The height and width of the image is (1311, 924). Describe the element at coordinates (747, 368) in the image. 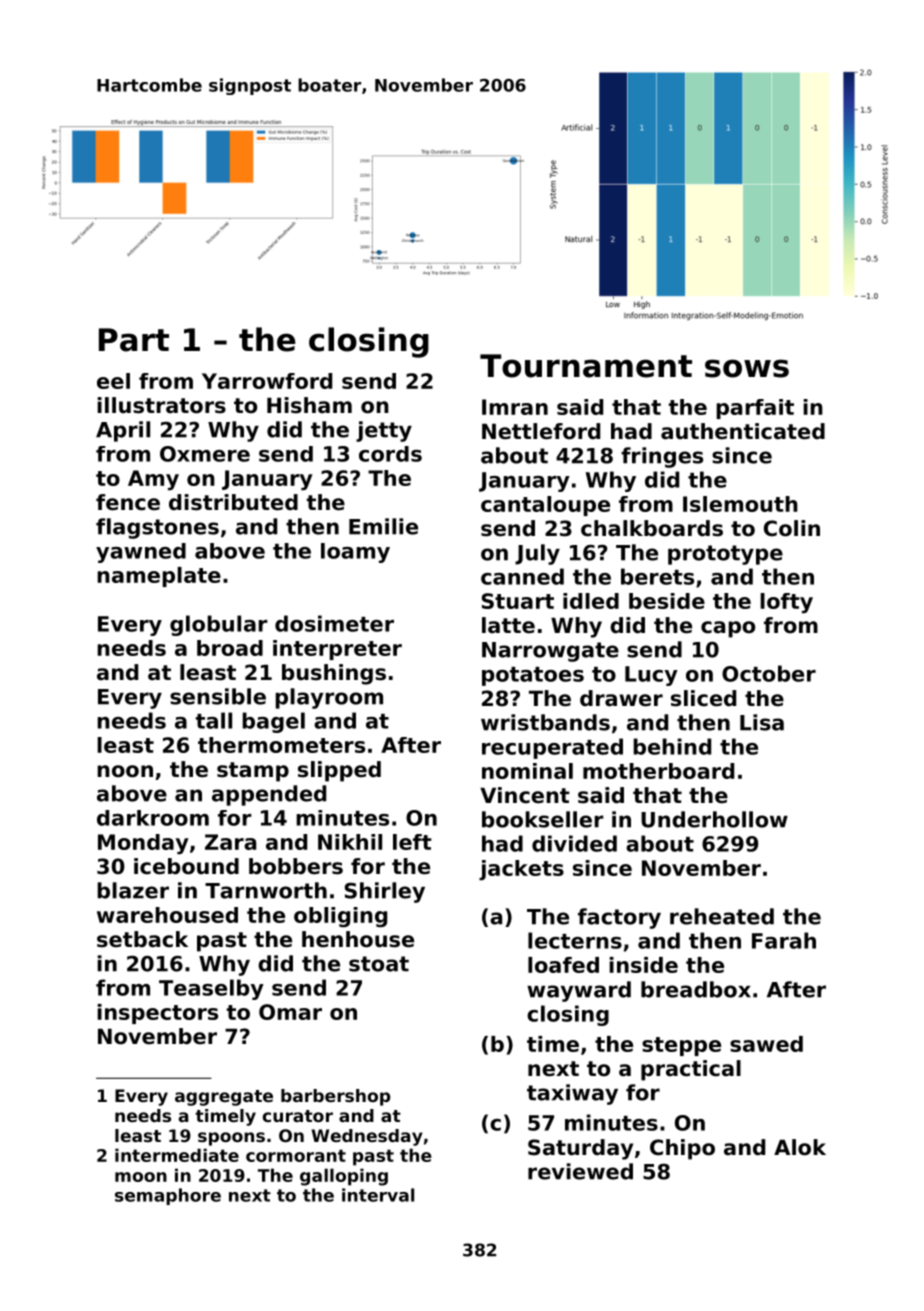

I see `sows` at that location.
